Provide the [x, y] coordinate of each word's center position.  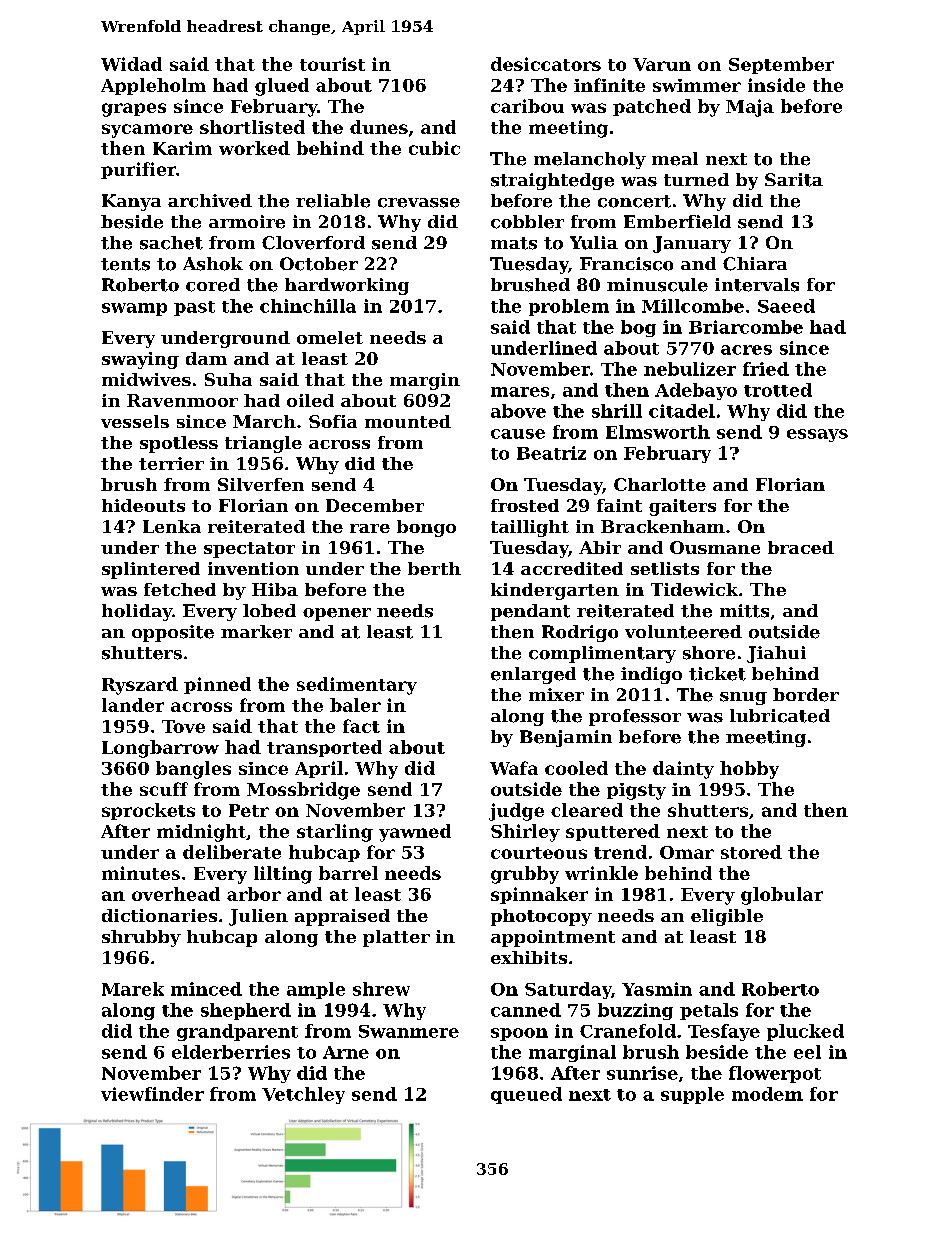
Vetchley [303, 1095]
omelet [330, 337]
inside [776, 85]
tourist [332, 64]
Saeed [786, 306]
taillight [530, 528]
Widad [131, 64]
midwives [146, 379]
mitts [744, 611]
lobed [269, 611]
